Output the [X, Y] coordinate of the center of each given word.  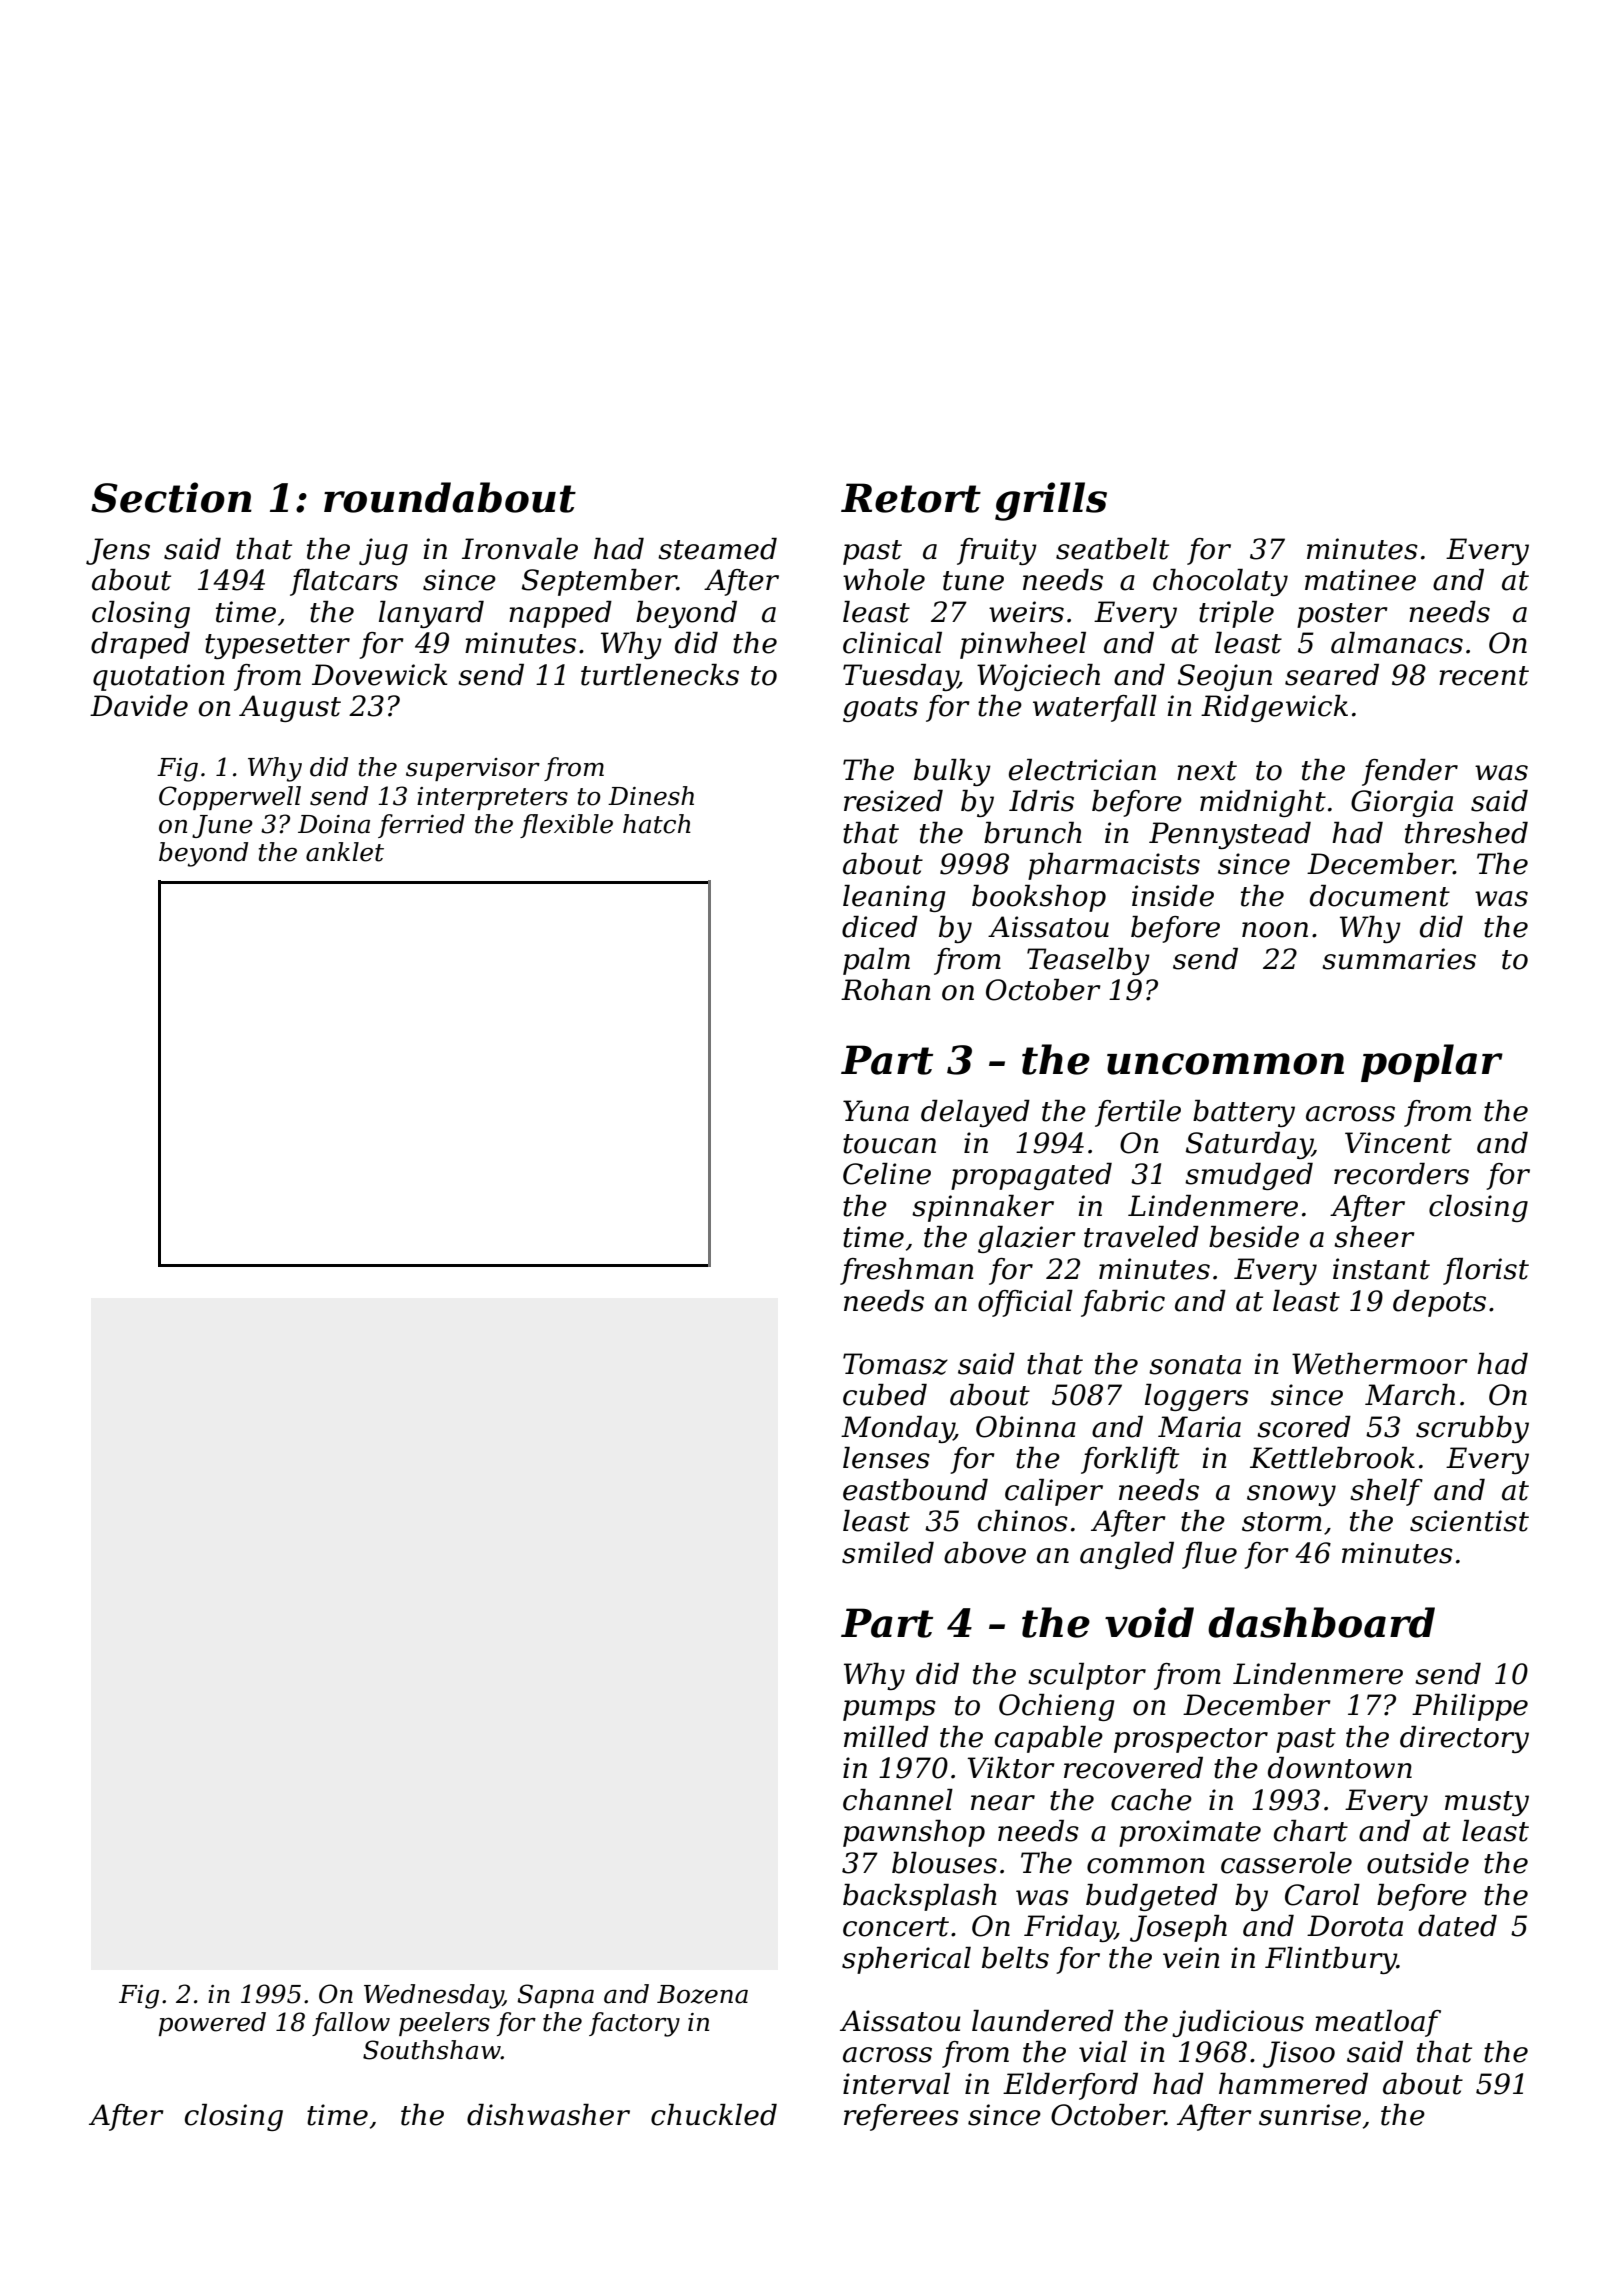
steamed [717, 549]
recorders [1401, 1174]
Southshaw [432, 2050]
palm [876, 961]
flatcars [344, 582]
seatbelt [1112, 549]
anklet [345, 852]
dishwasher [548, 2115]
